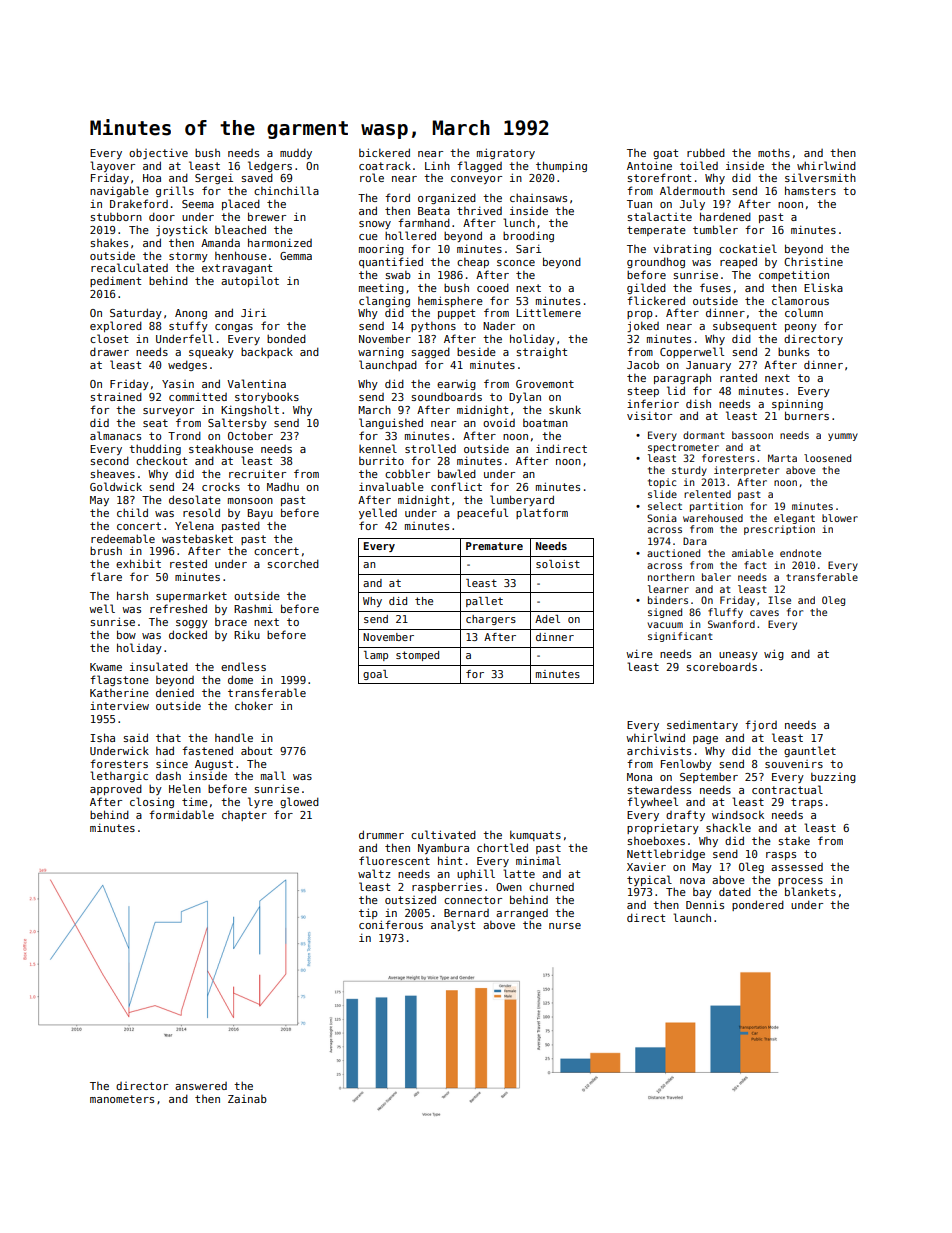  Describe the element at coordinates (476, 351) in the page. I see `beside` at that location.
